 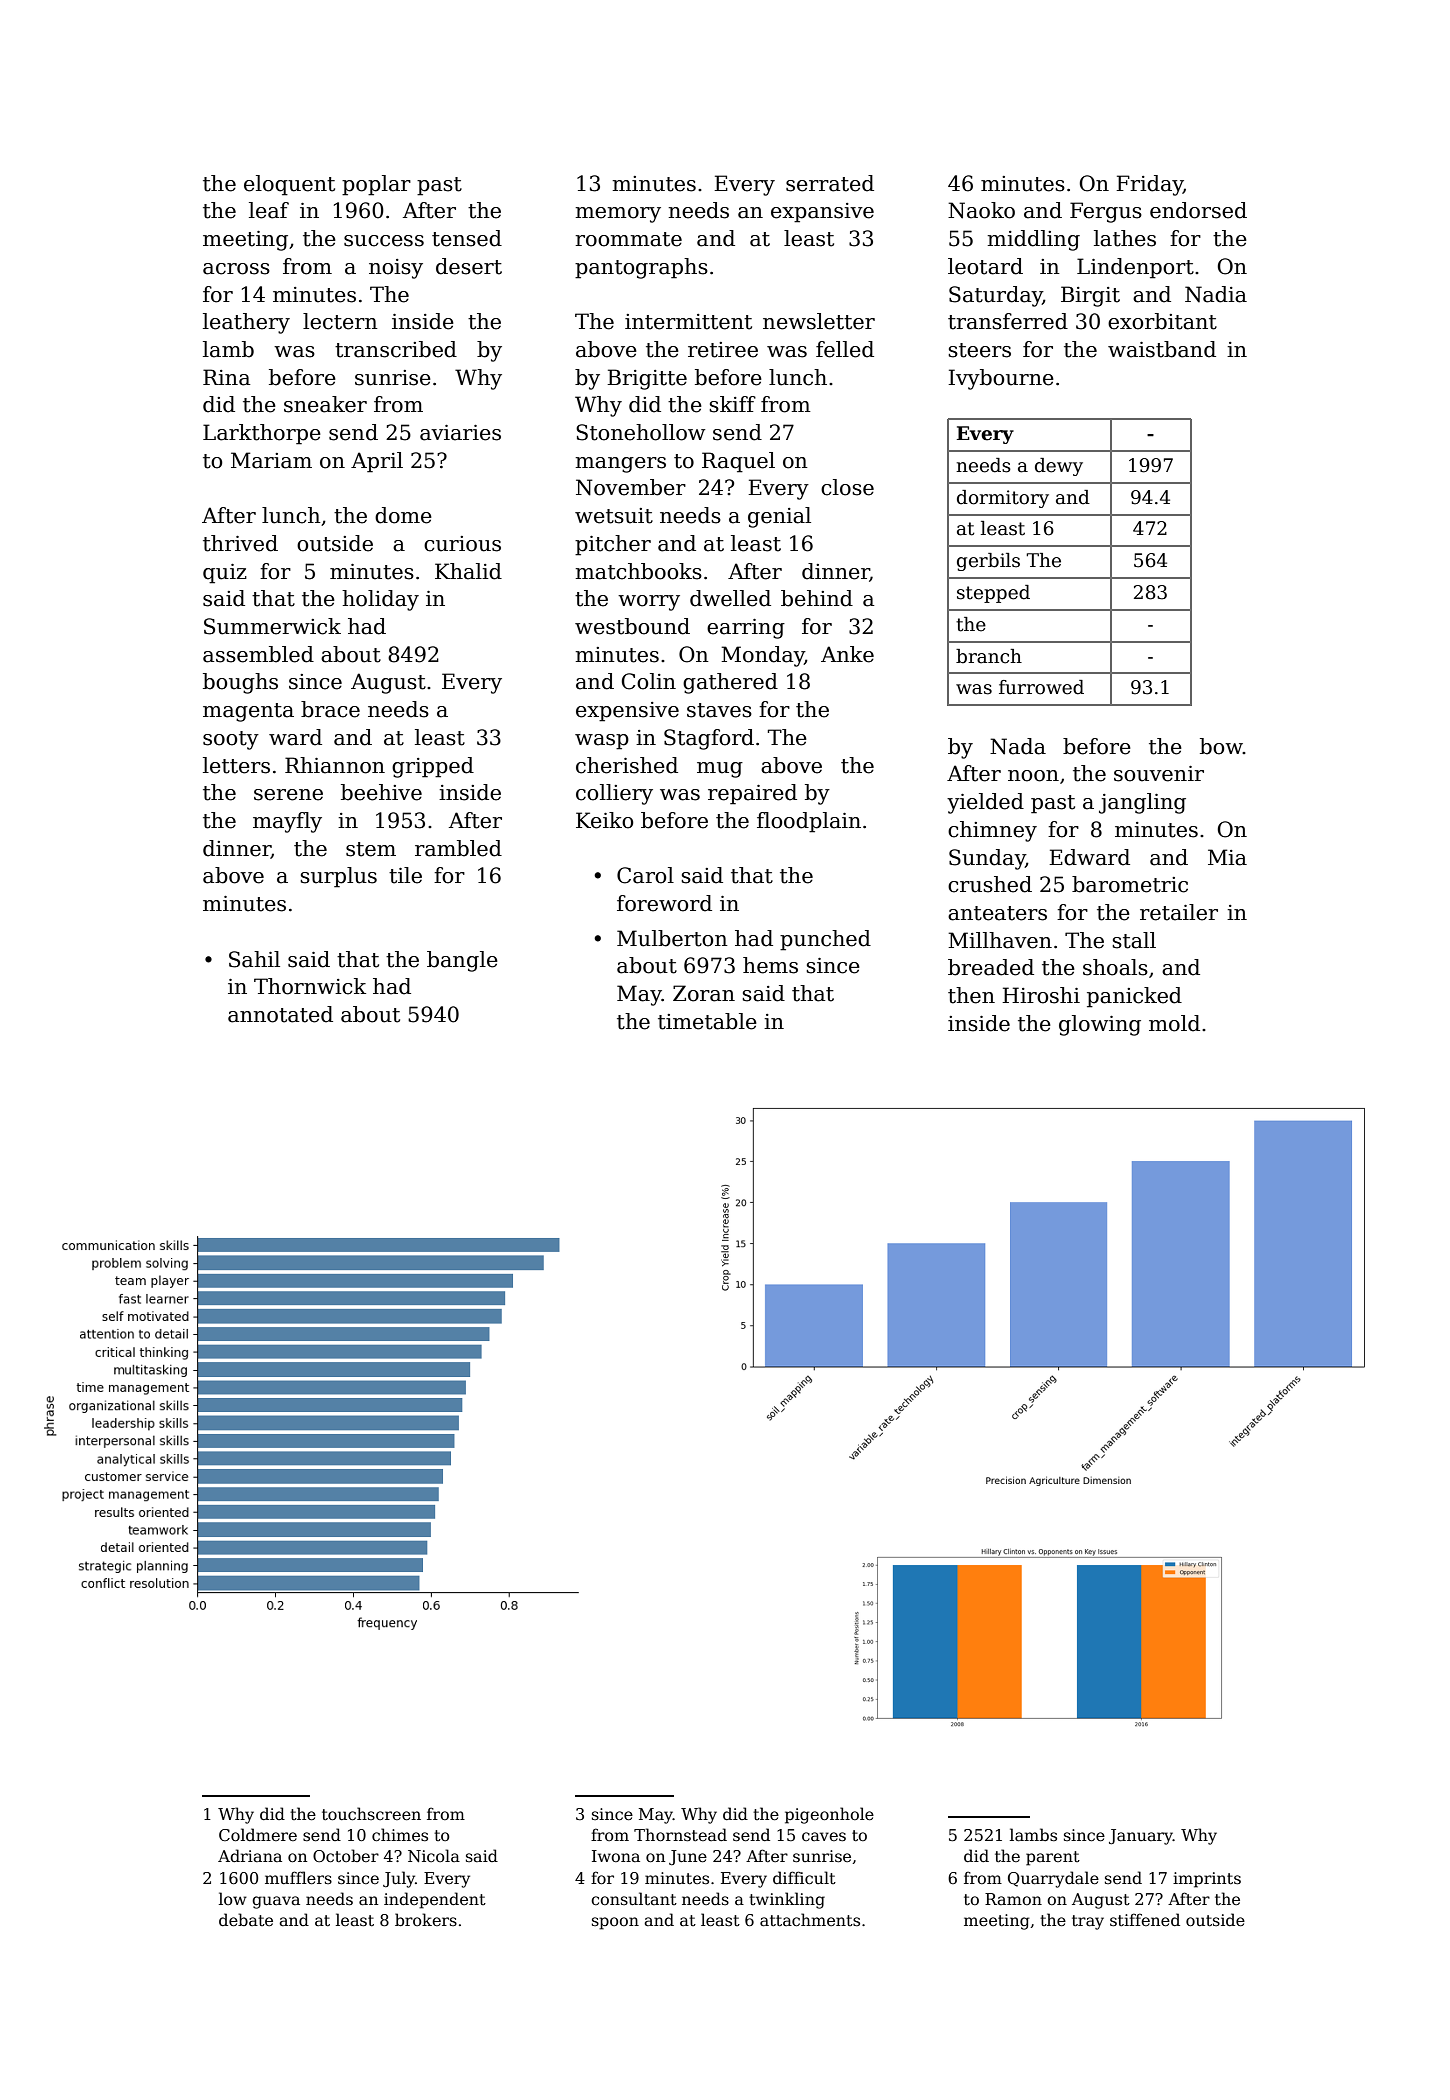 What do you see at coordinates (1088, 1922) in the screenshot?
I see `tray` at bounding box center [1088, 1922].
